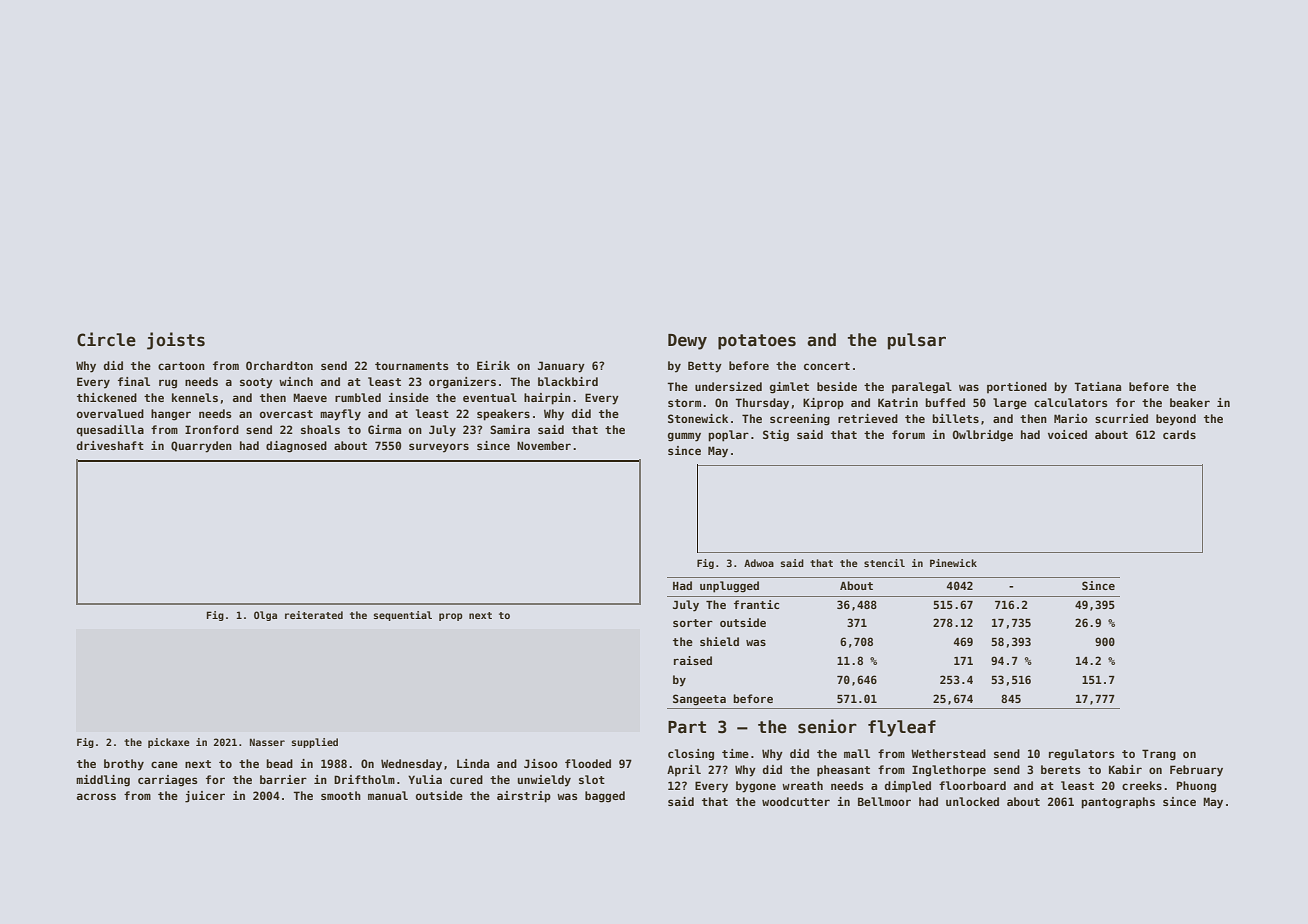 Image resolution: width=1308 pixels, height=924 pixels. Describe the element at coordinates (265, 616) in the image. I see `Olga` at that location.
